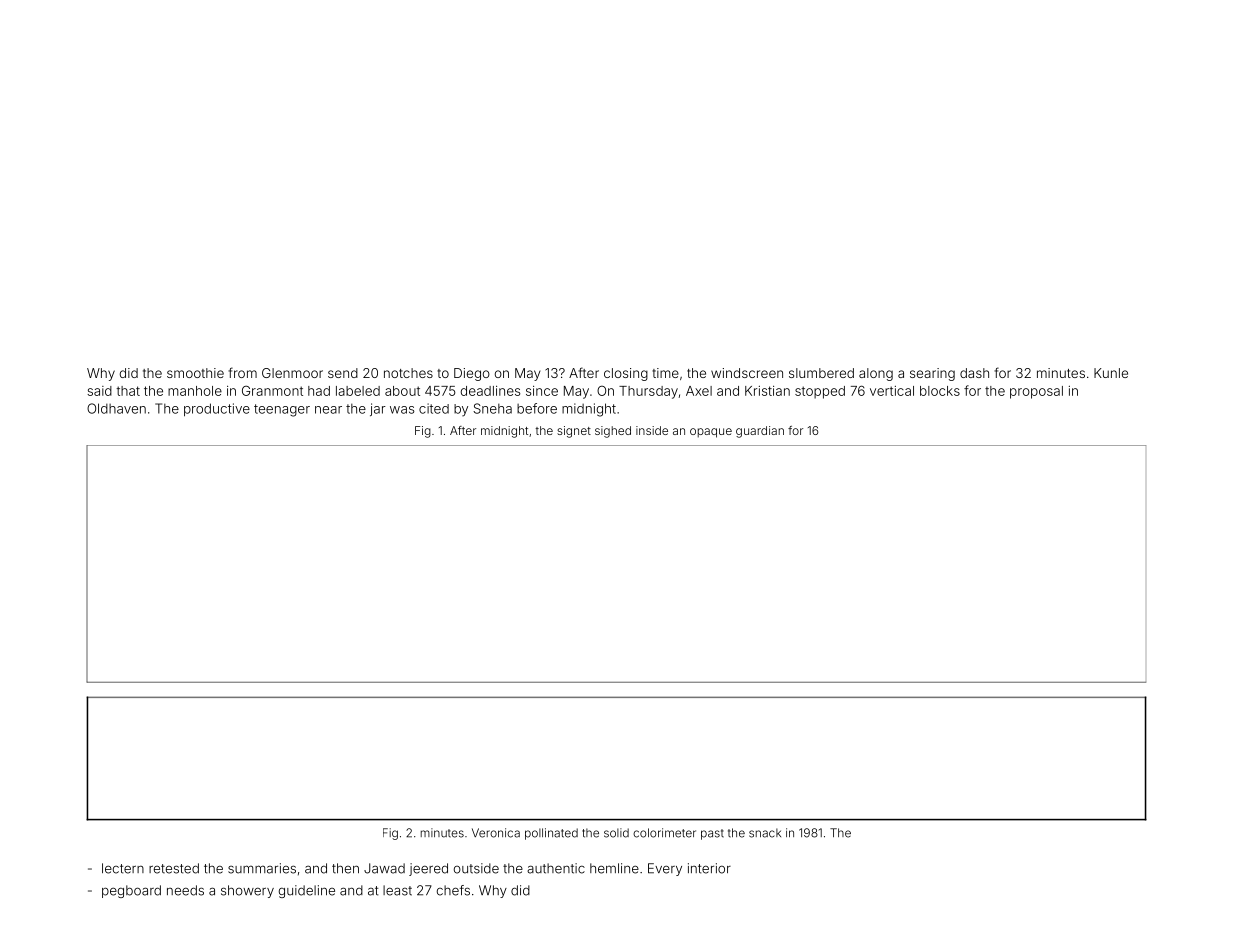 The height and width of the document is (952, 1233). I want to click on before, so click(537, 408).
